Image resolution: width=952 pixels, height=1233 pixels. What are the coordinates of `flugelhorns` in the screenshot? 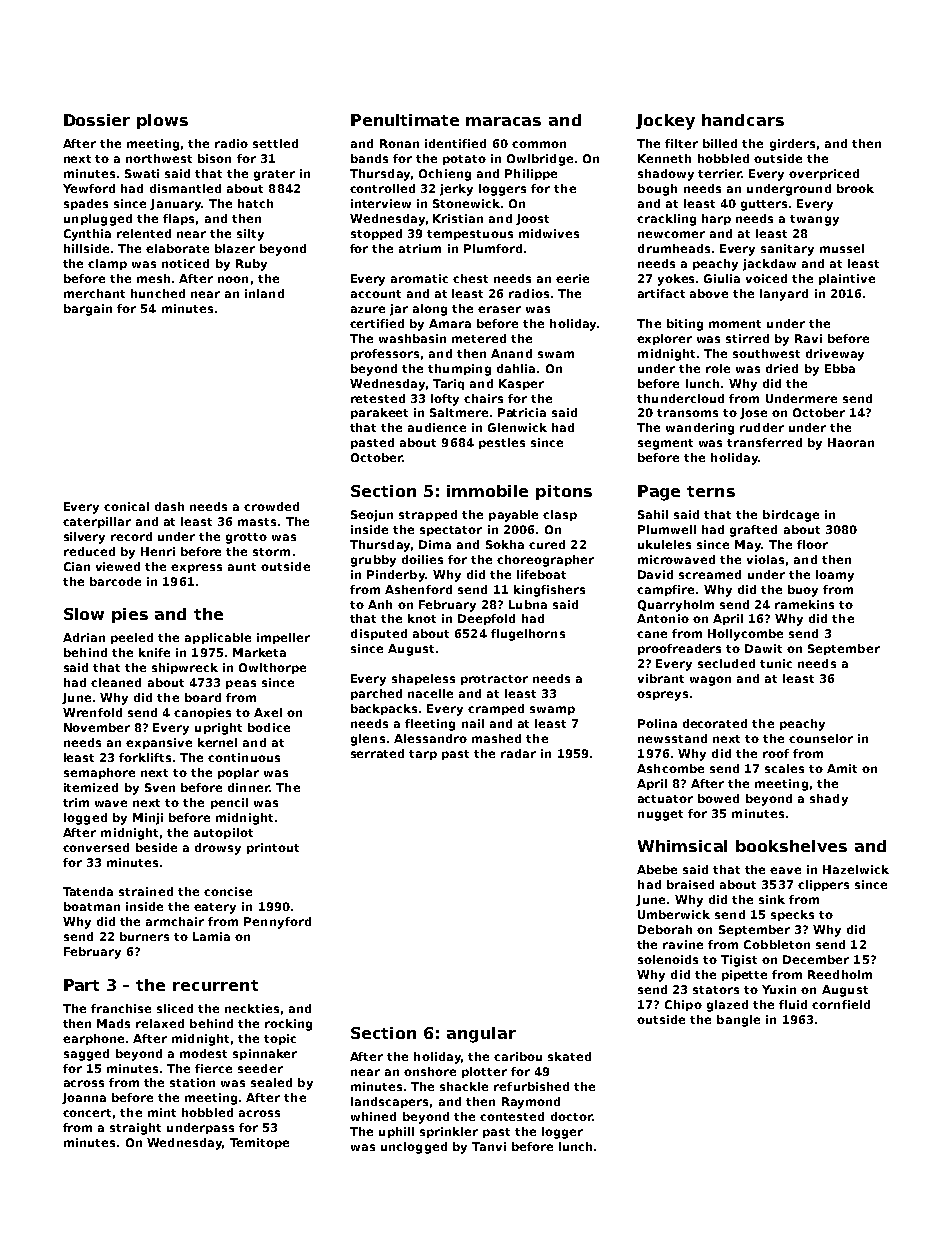 It's located at (528, 635).
